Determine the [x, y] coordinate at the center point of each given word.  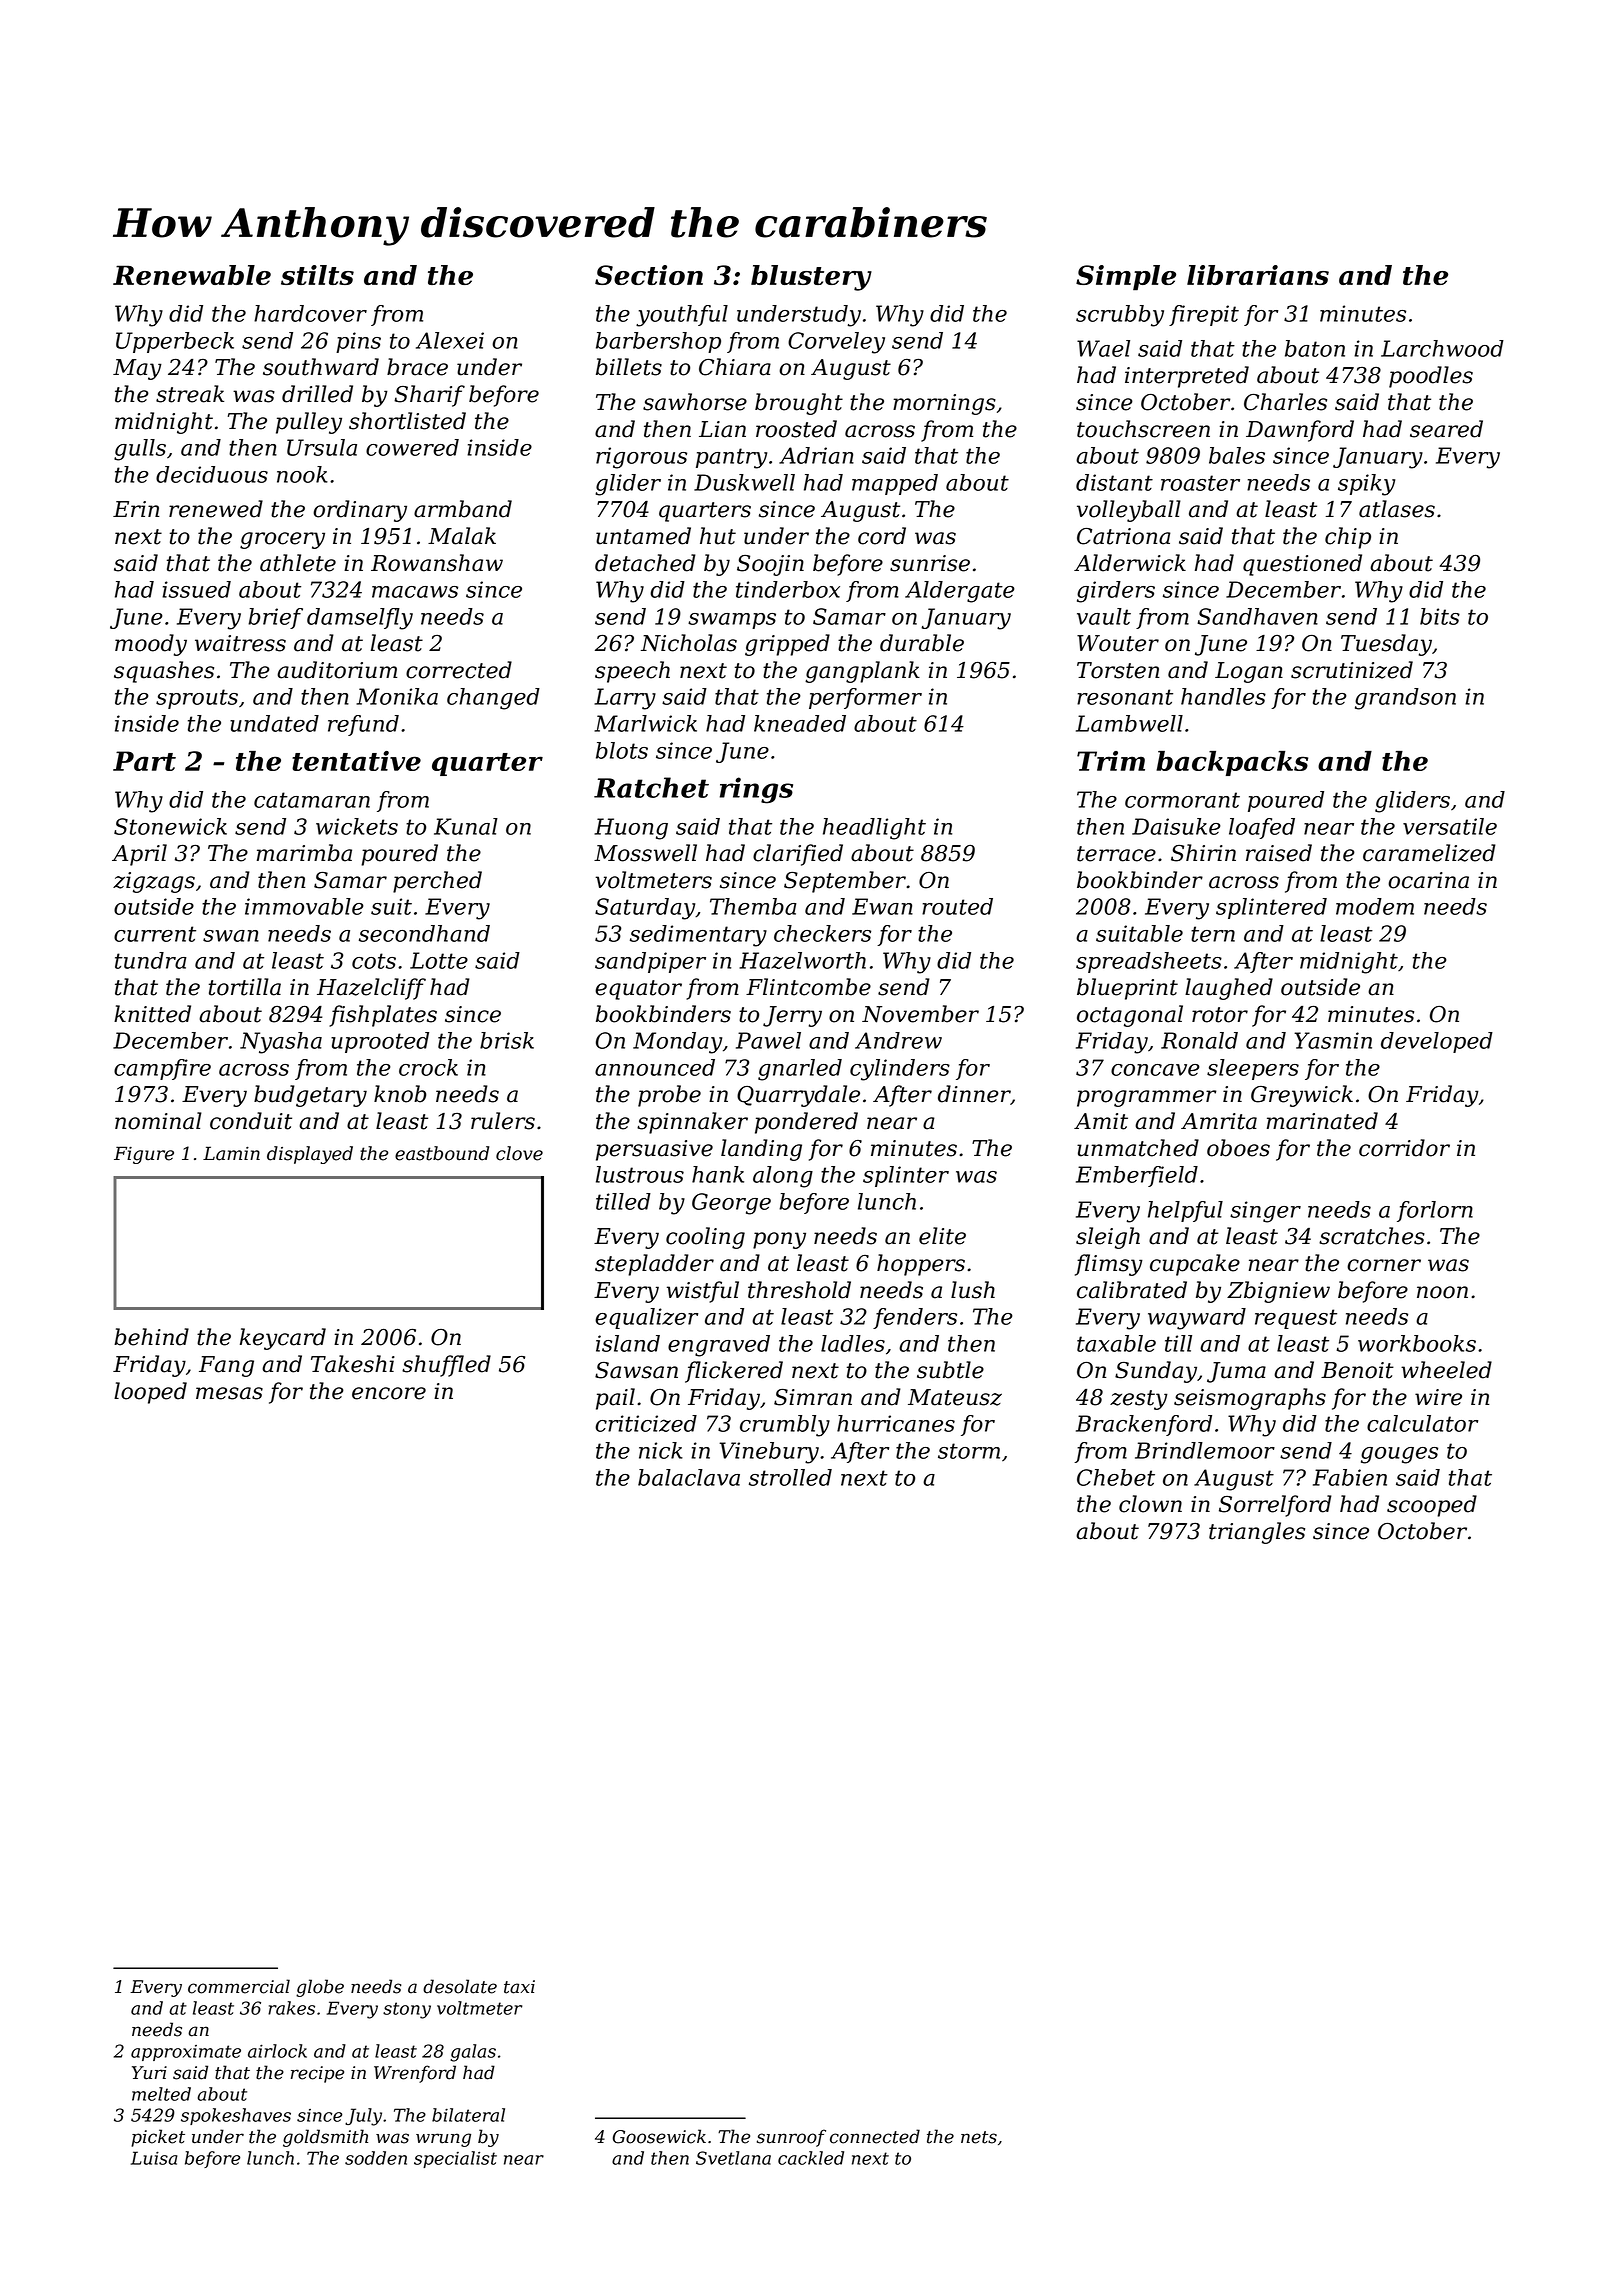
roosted [796, 429]
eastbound [442, 1153]
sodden [376, 2158]
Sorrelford [1275, 1506]
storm [969, 1451]
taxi [519, 1987]
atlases [1397, 509]
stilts [317, 275]
